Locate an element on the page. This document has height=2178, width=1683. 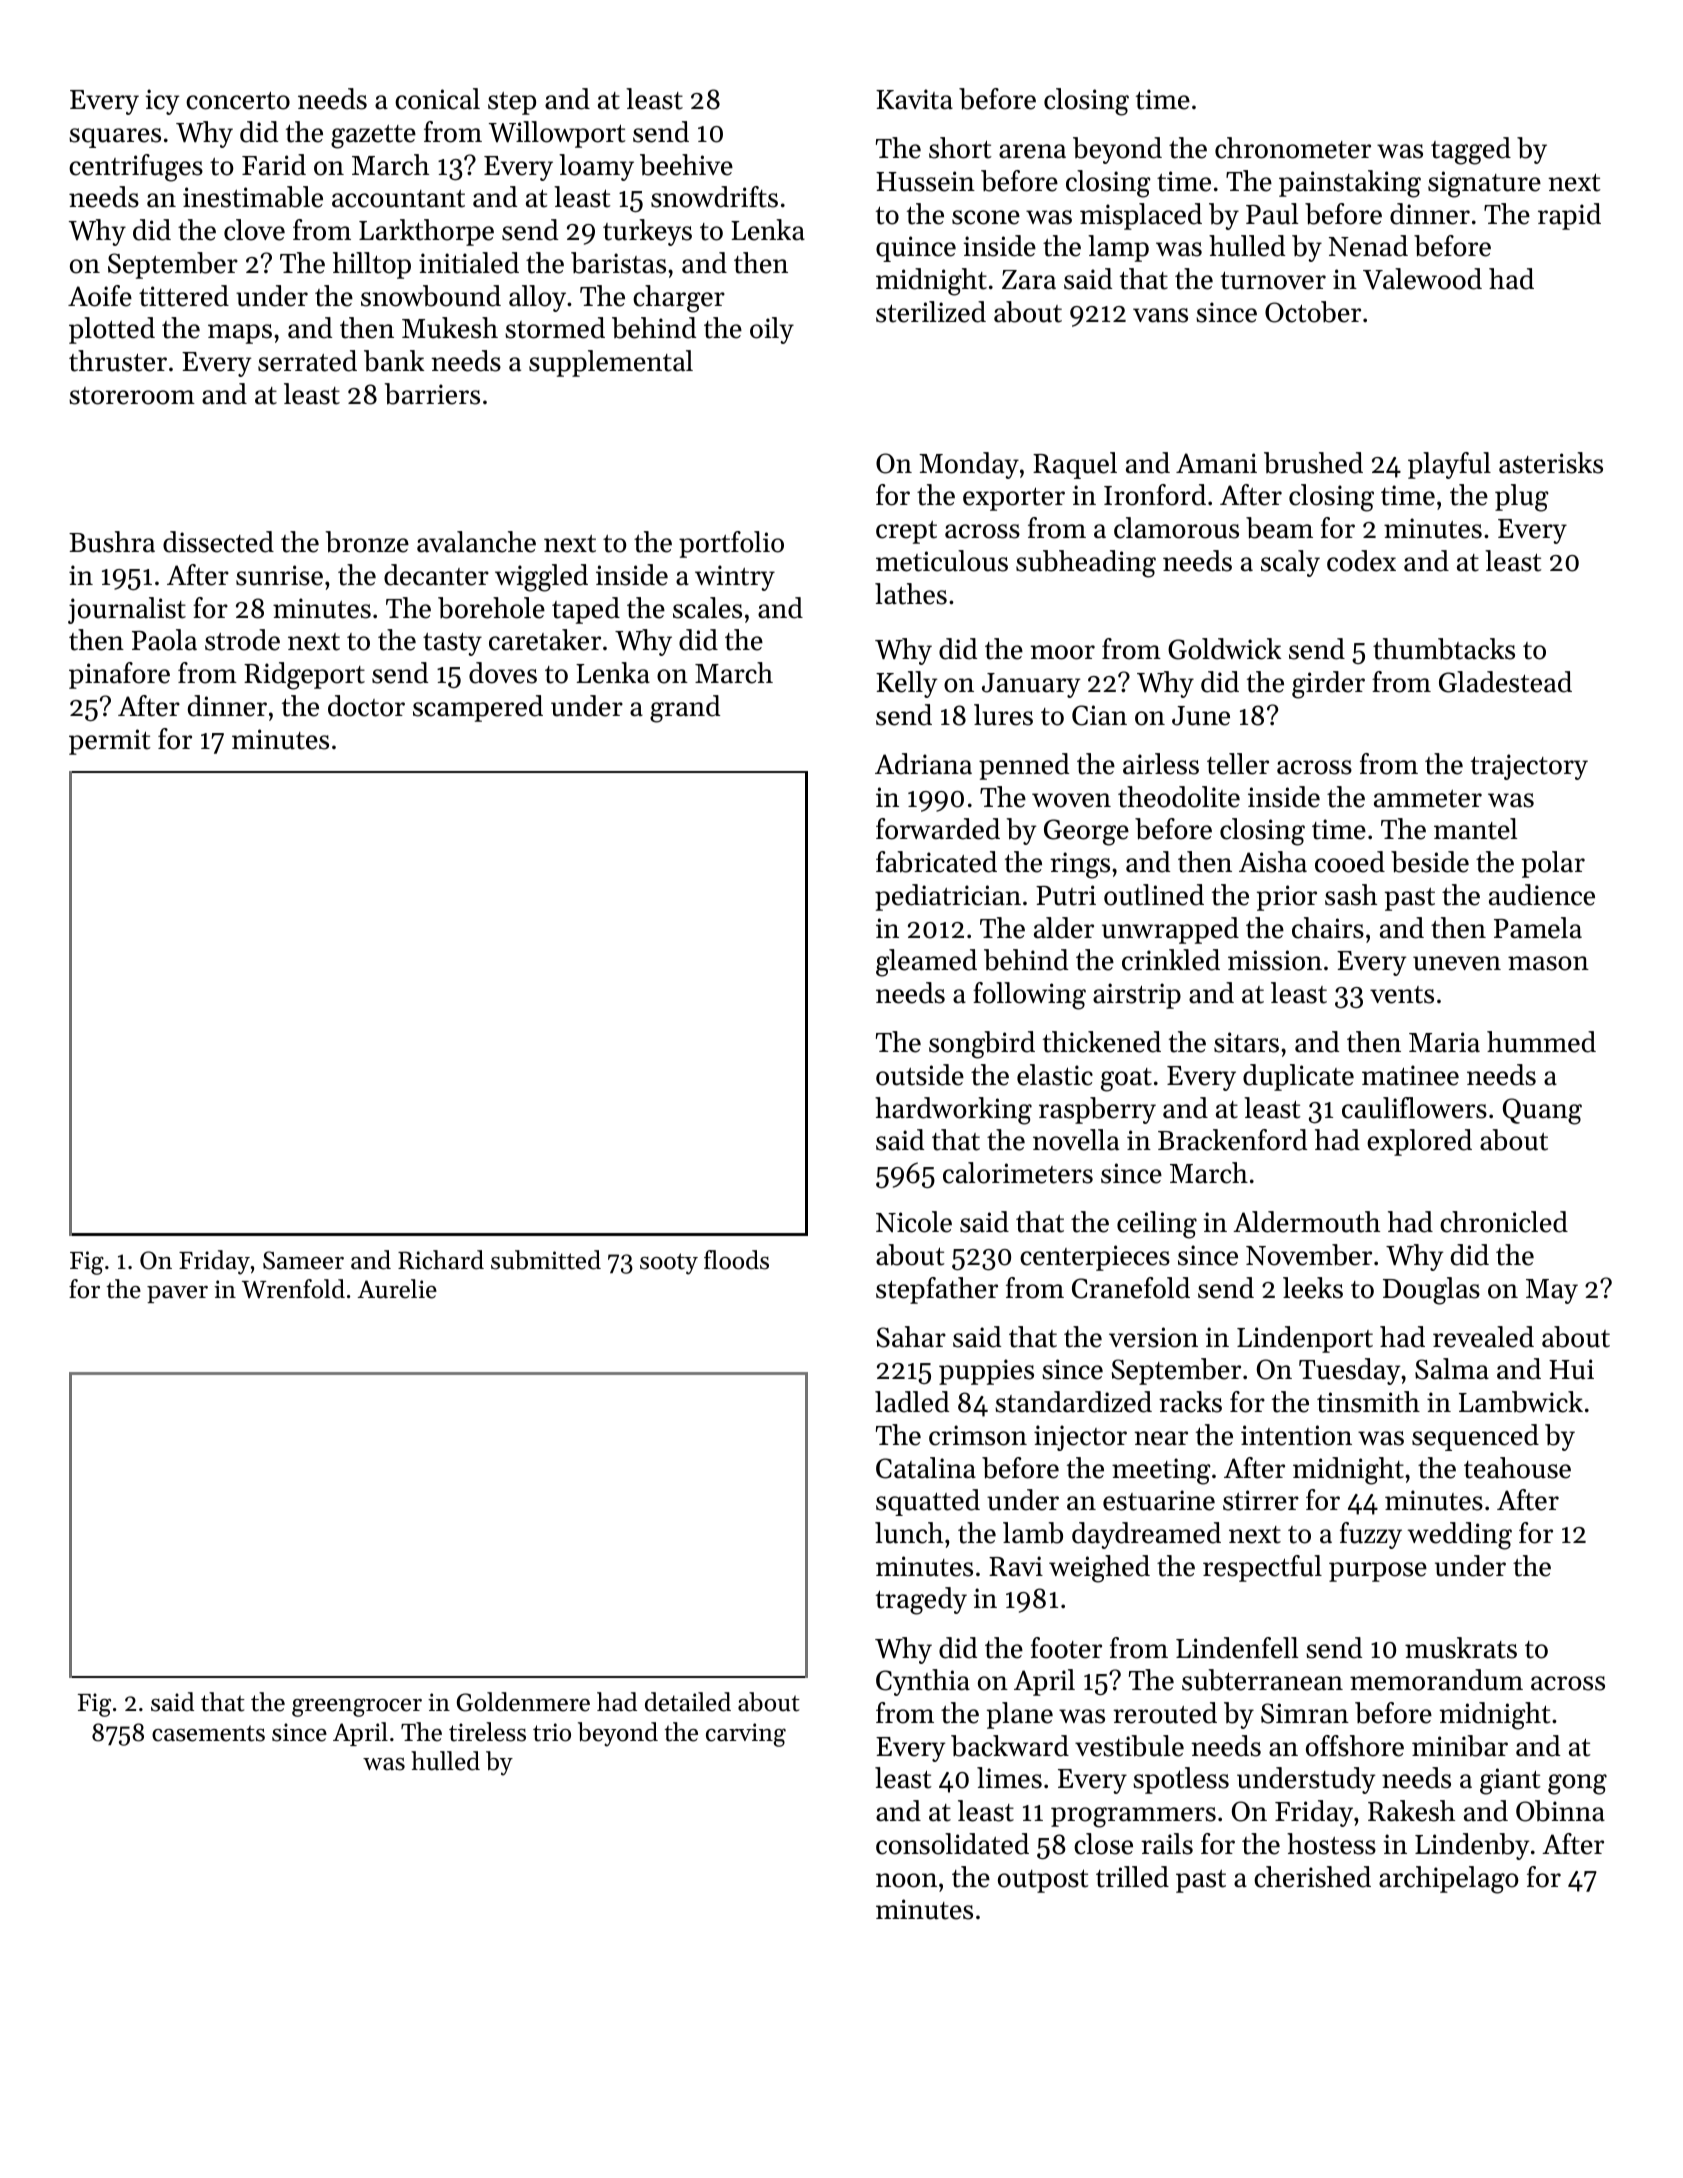
grand is located at coordinates (685, 709).
